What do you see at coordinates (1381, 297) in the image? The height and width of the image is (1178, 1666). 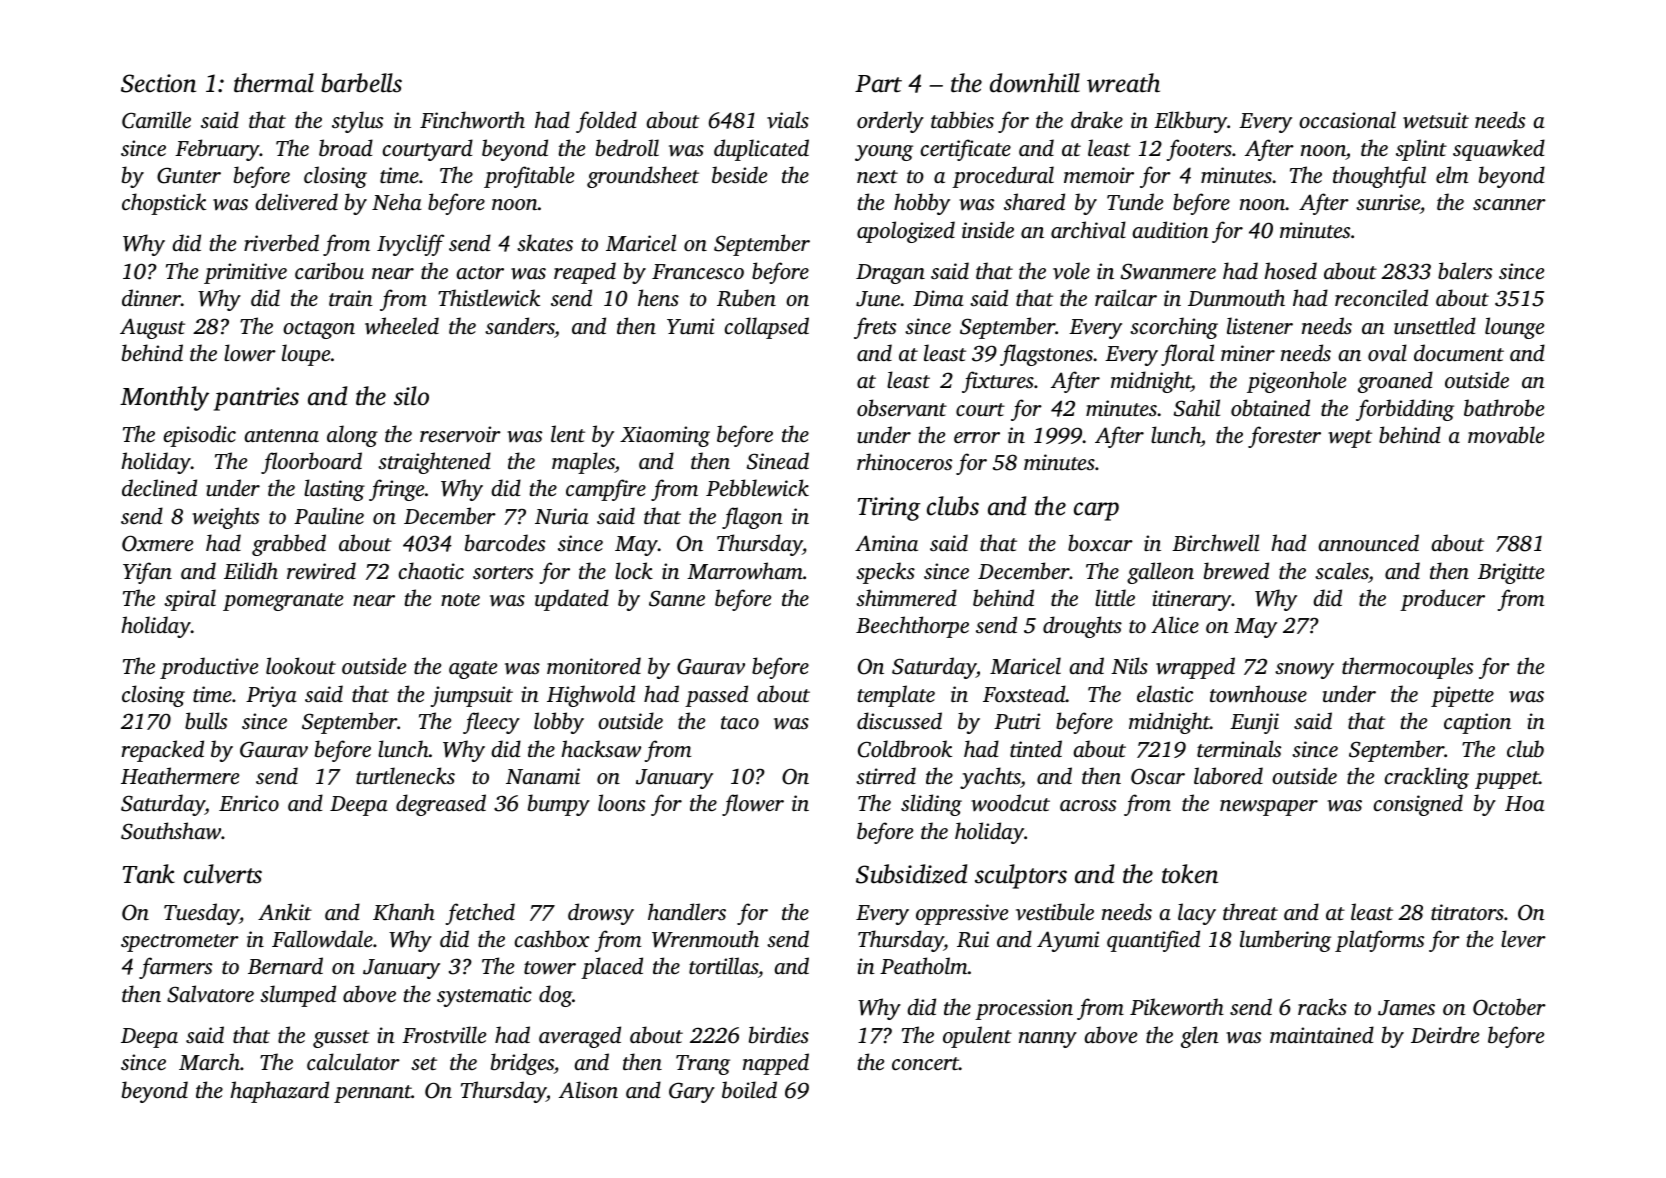 I see `reconciled` at bounding box center [1381, 297].
